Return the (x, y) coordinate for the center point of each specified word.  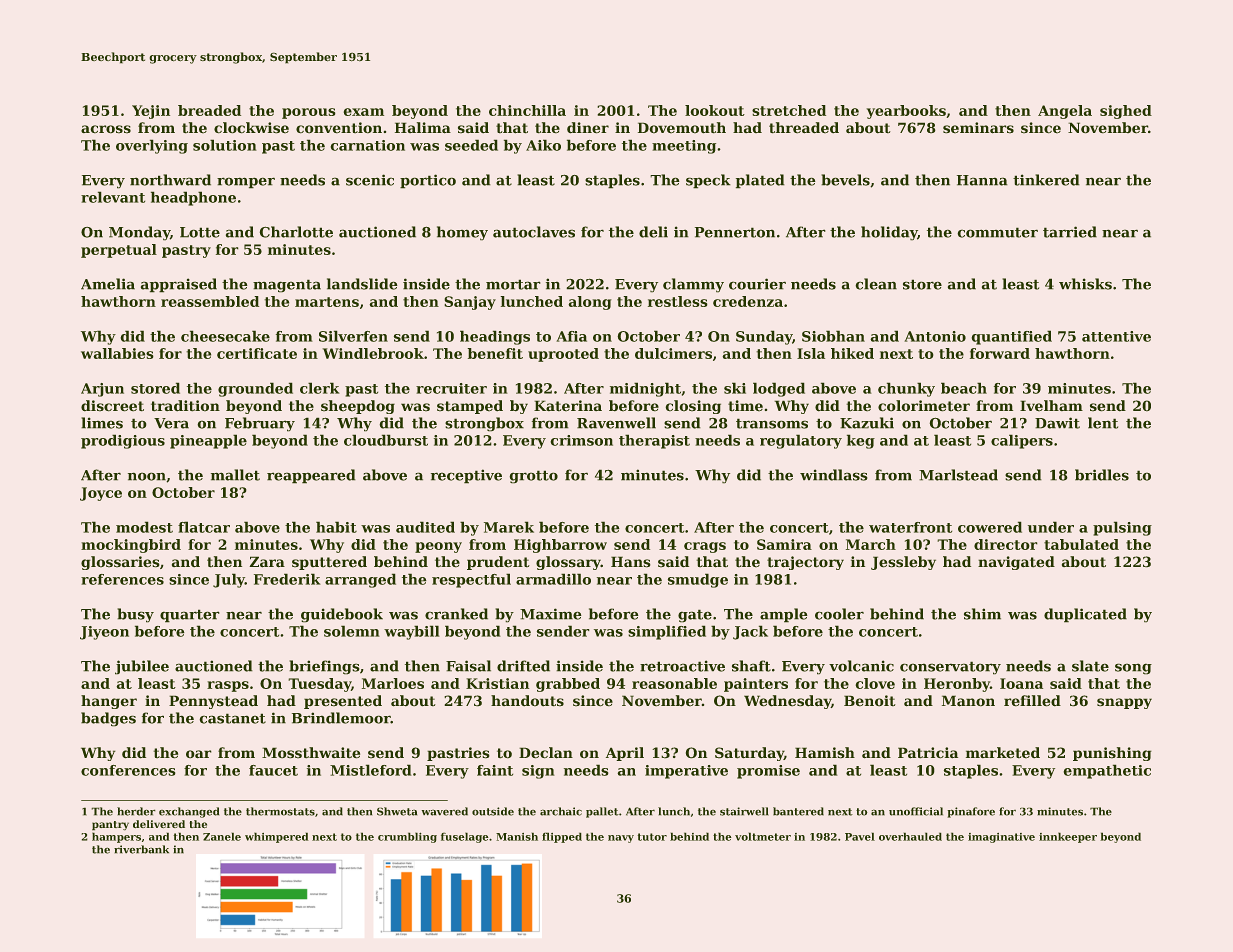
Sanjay (470, 303)
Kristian (497, 683)
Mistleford (370, 770)
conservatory (950, 668)
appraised (179, 285)
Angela (1065, 112)
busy (136, 615)
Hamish (825, 752)
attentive (1116, 336)
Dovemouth (682, 127)
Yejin (151, 112)
